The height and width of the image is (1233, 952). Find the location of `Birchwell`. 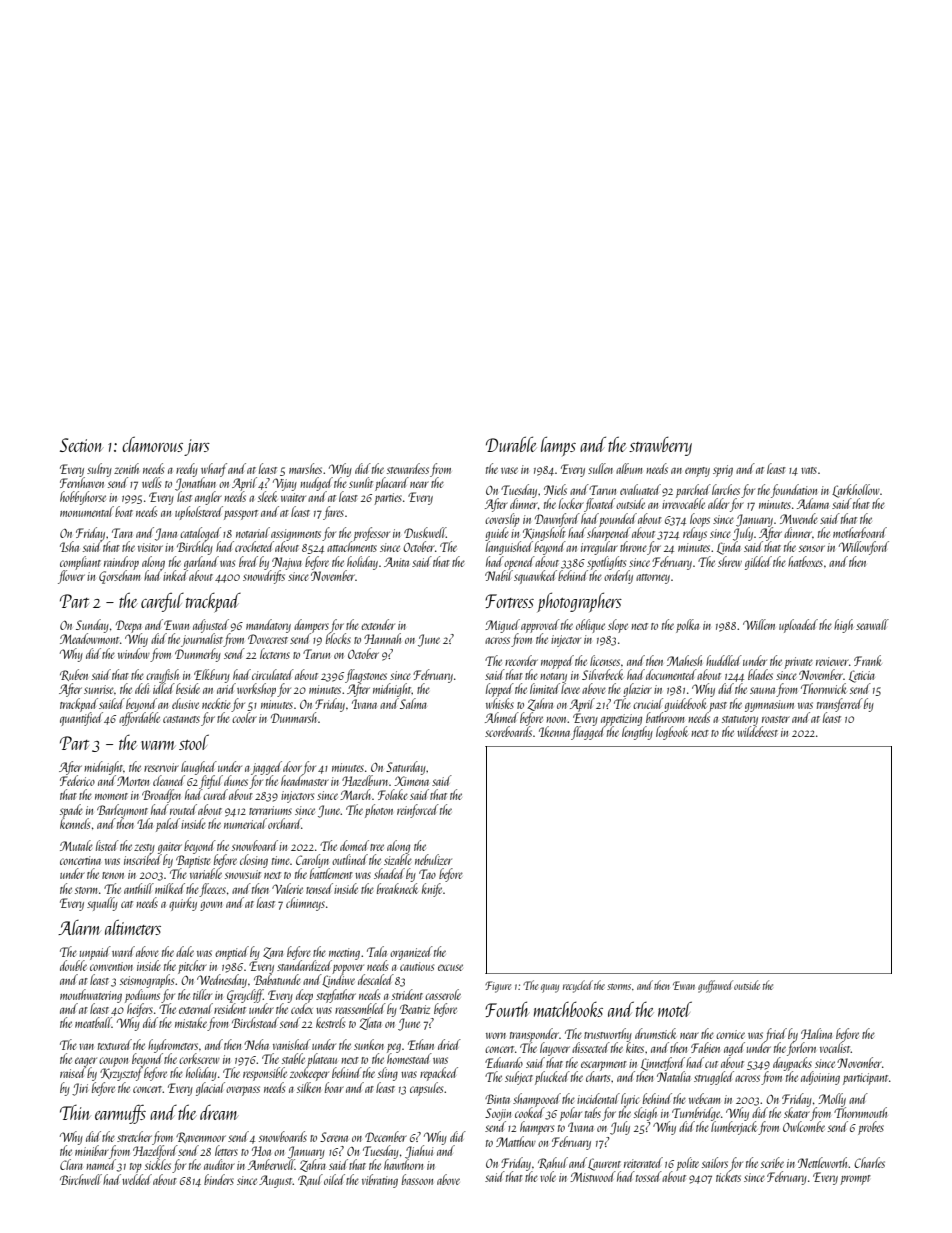

Birchwell is located at coordinates (81, 1179).
